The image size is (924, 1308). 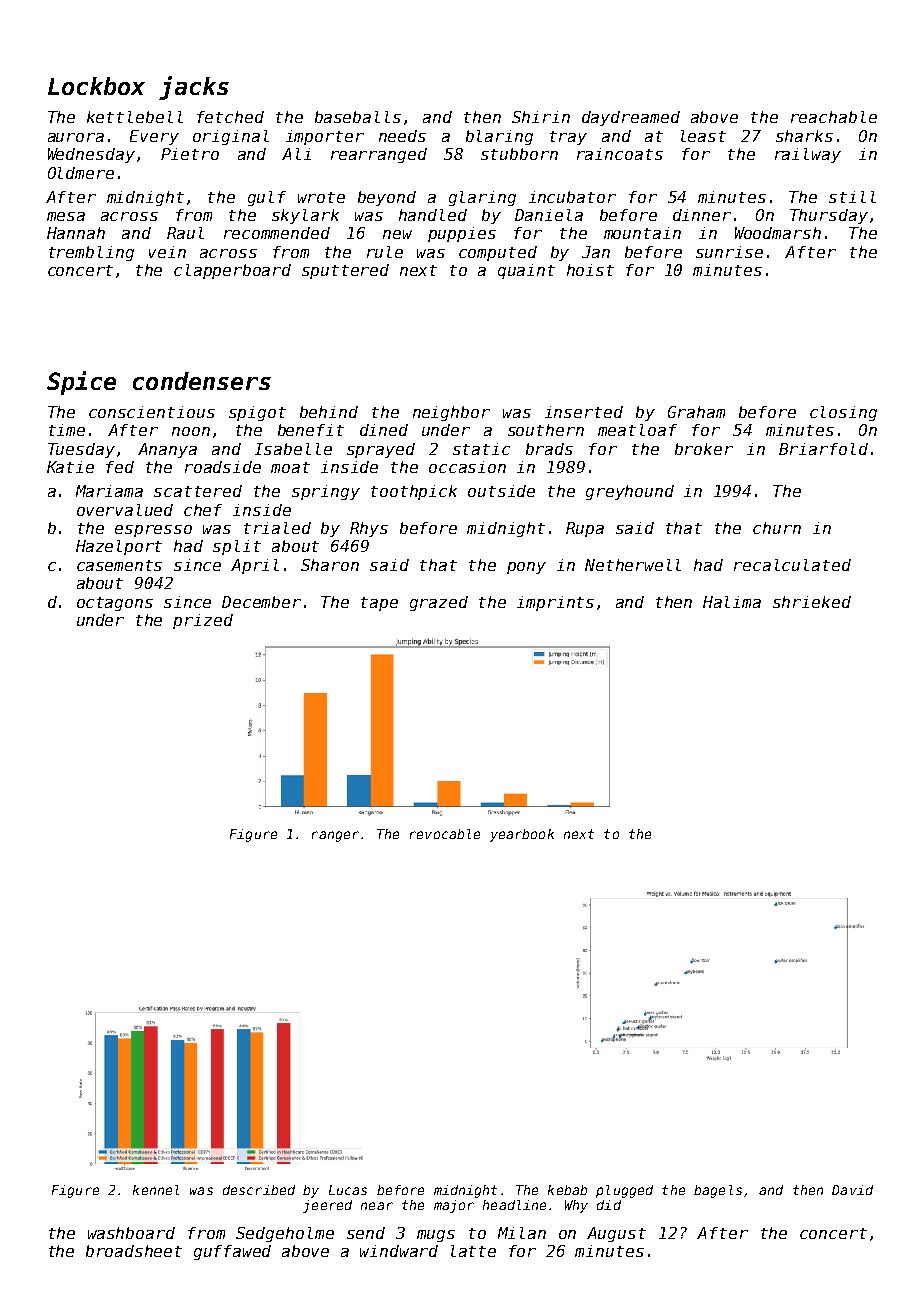 What do you see at coordinates (194, 88) in the screenshot?
I see `jacks` at bounding box center [194, 88].
